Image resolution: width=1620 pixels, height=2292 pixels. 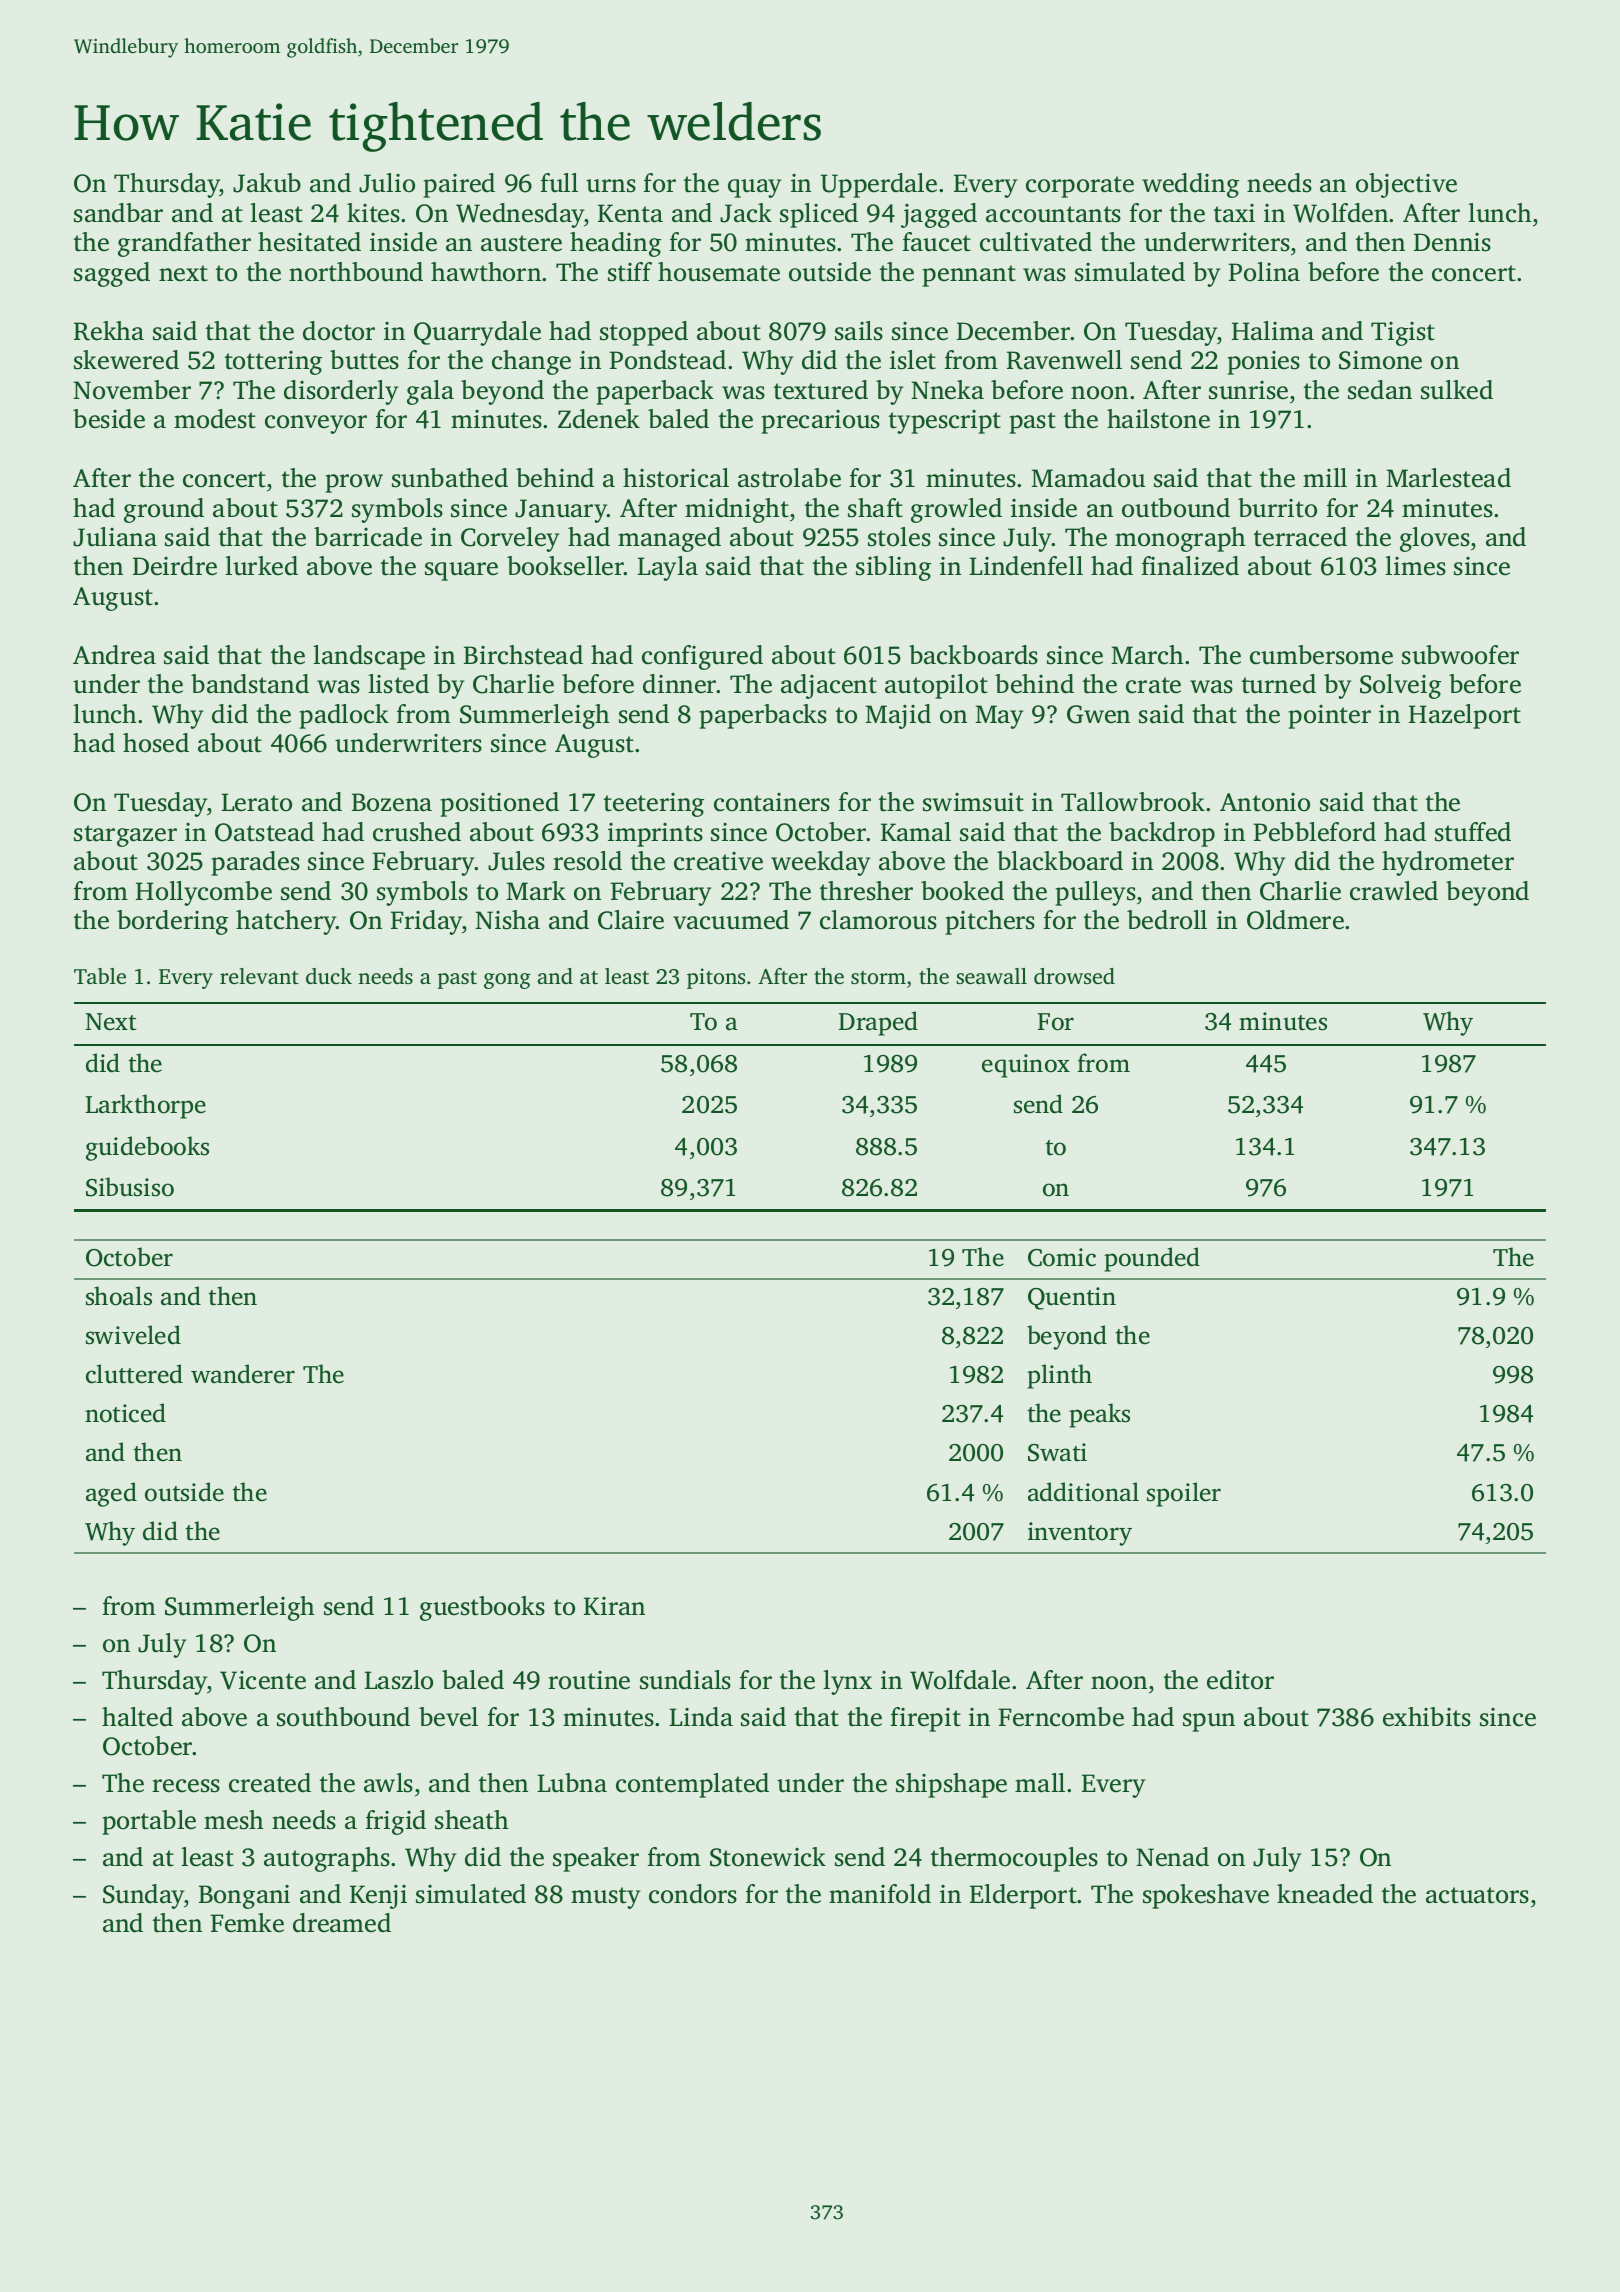 What do you see at coordinates (267, 183) in the page?
I see `Jakub` at bounding box center [267, 183].
